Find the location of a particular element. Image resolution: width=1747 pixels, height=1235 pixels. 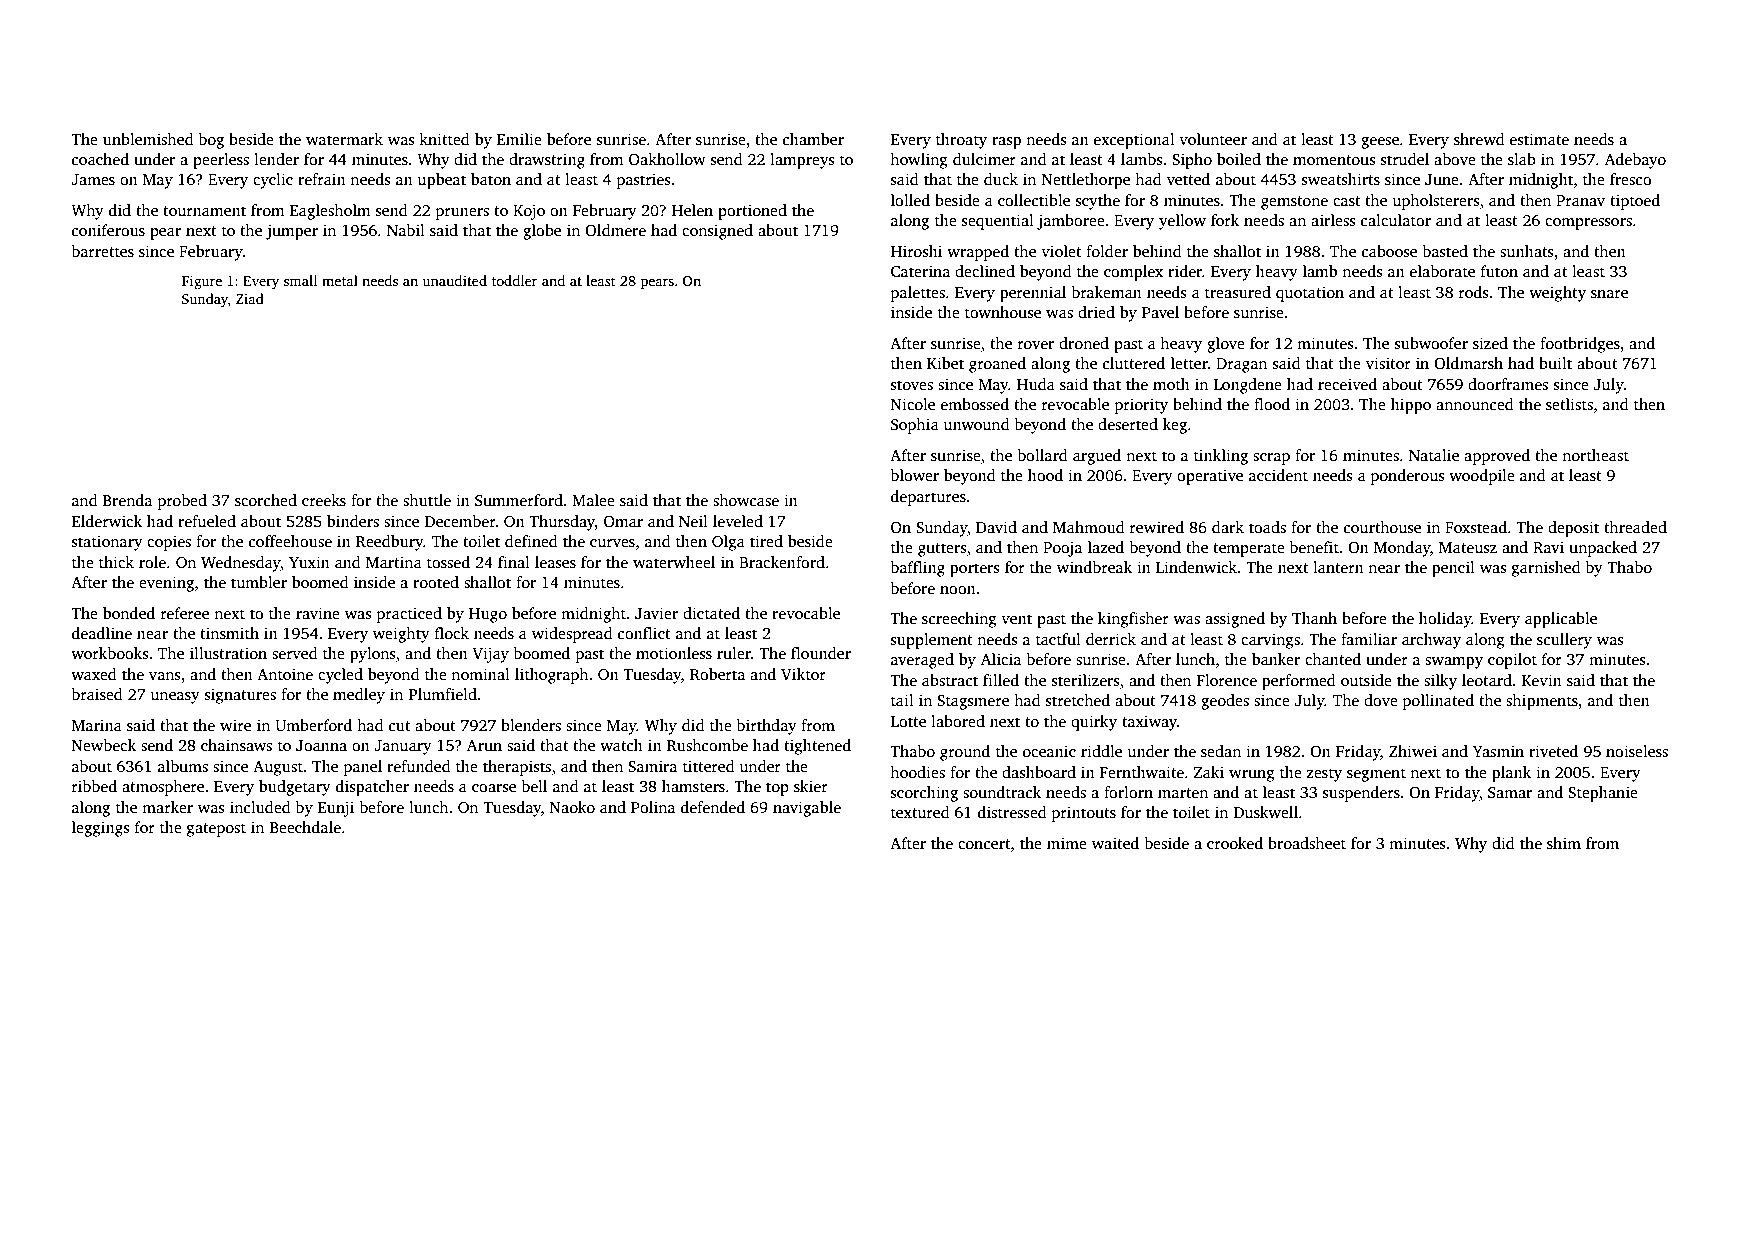

lazed is located at coordinates (1106, 547).
